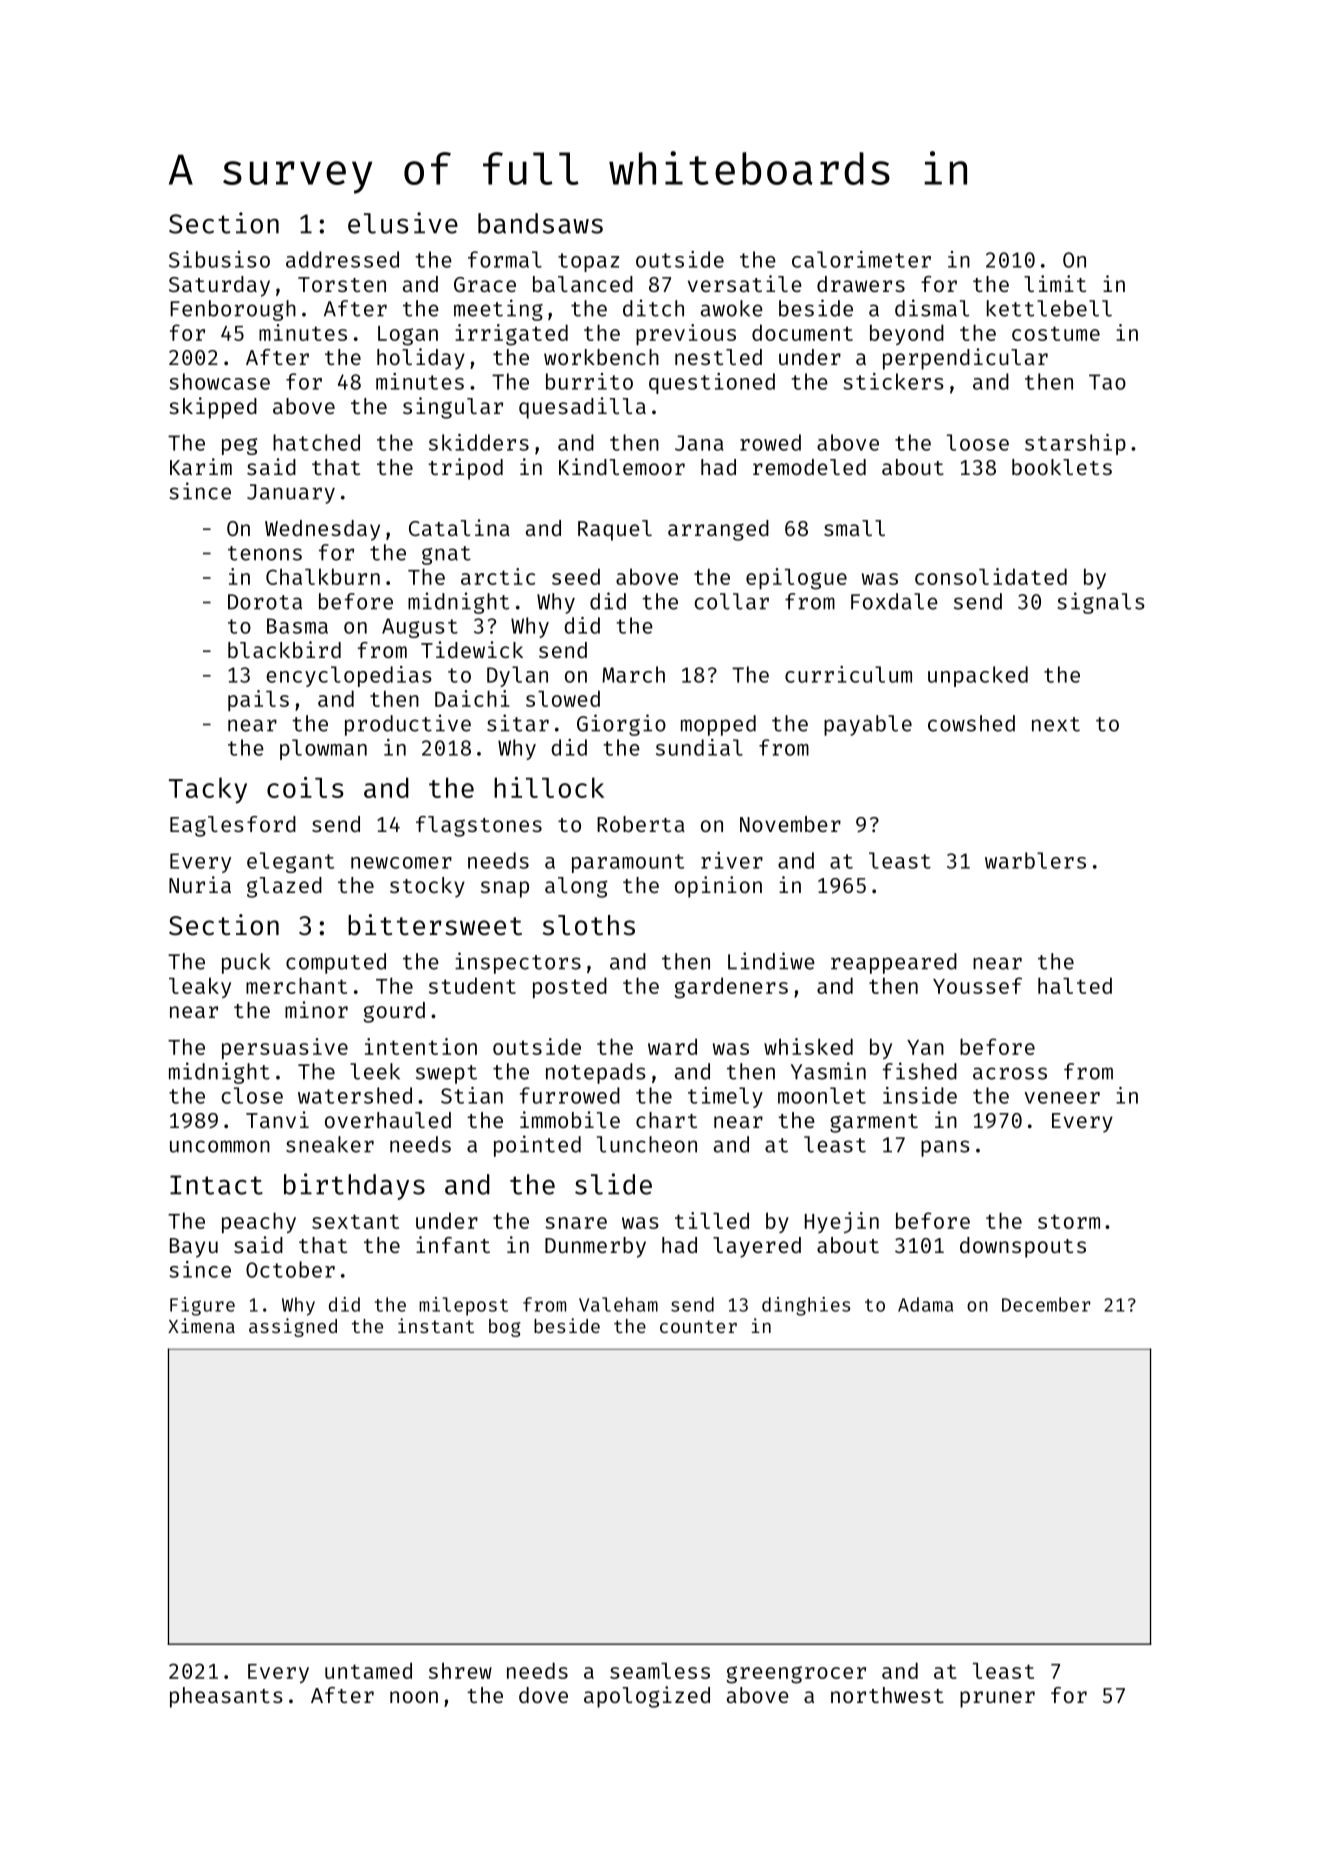  Describe the element at coordinates (305, 787) in the image. I see `coils` at that location.
